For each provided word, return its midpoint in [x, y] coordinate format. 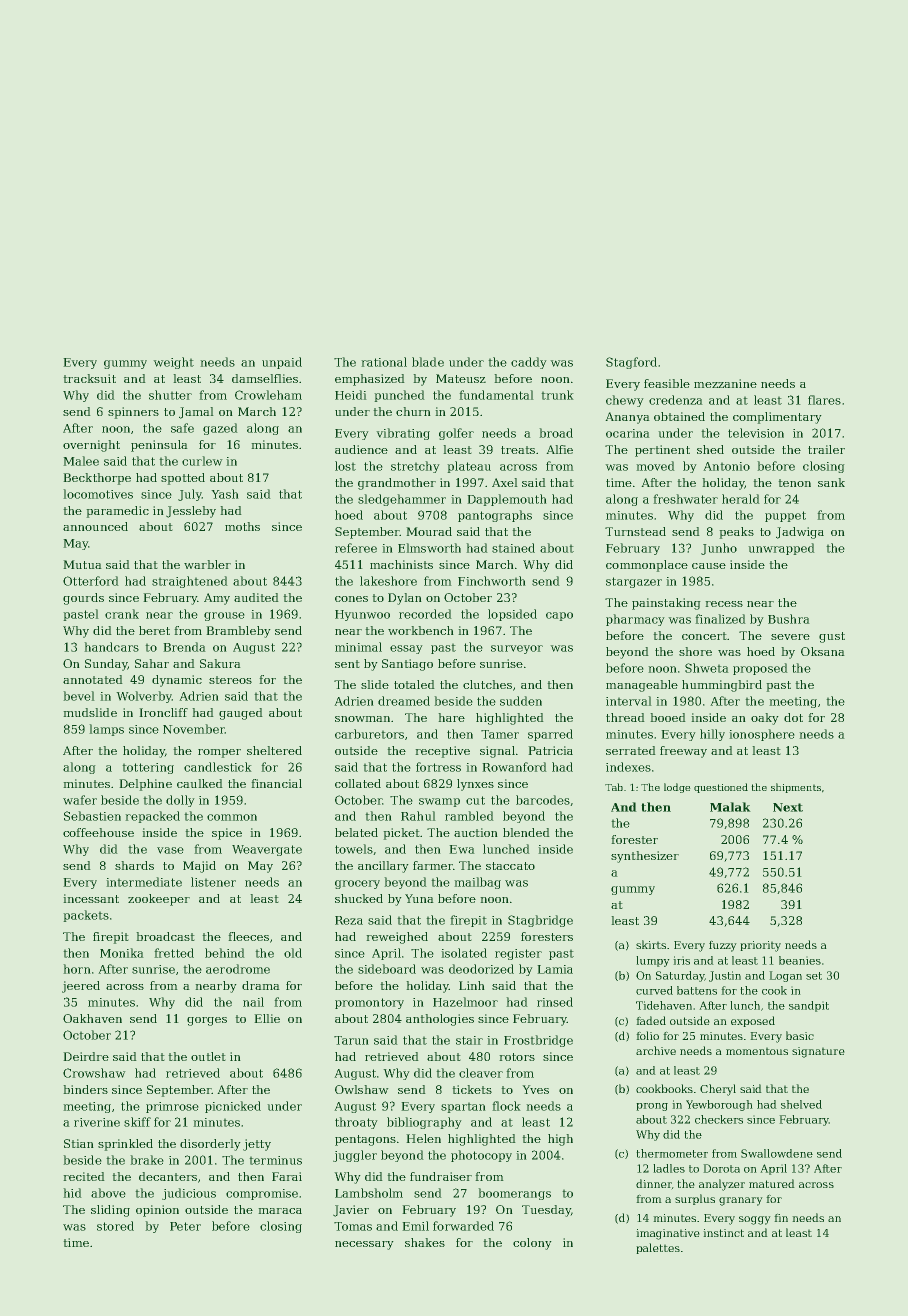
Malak [730, 807]
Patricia [550, 750]
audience [361, 449]
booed [668, 717]
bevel [79, 696]
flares [824, 400]
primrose [172, 1107]
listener [213, 882]
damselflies [265, 378]
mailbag [477, 883]
